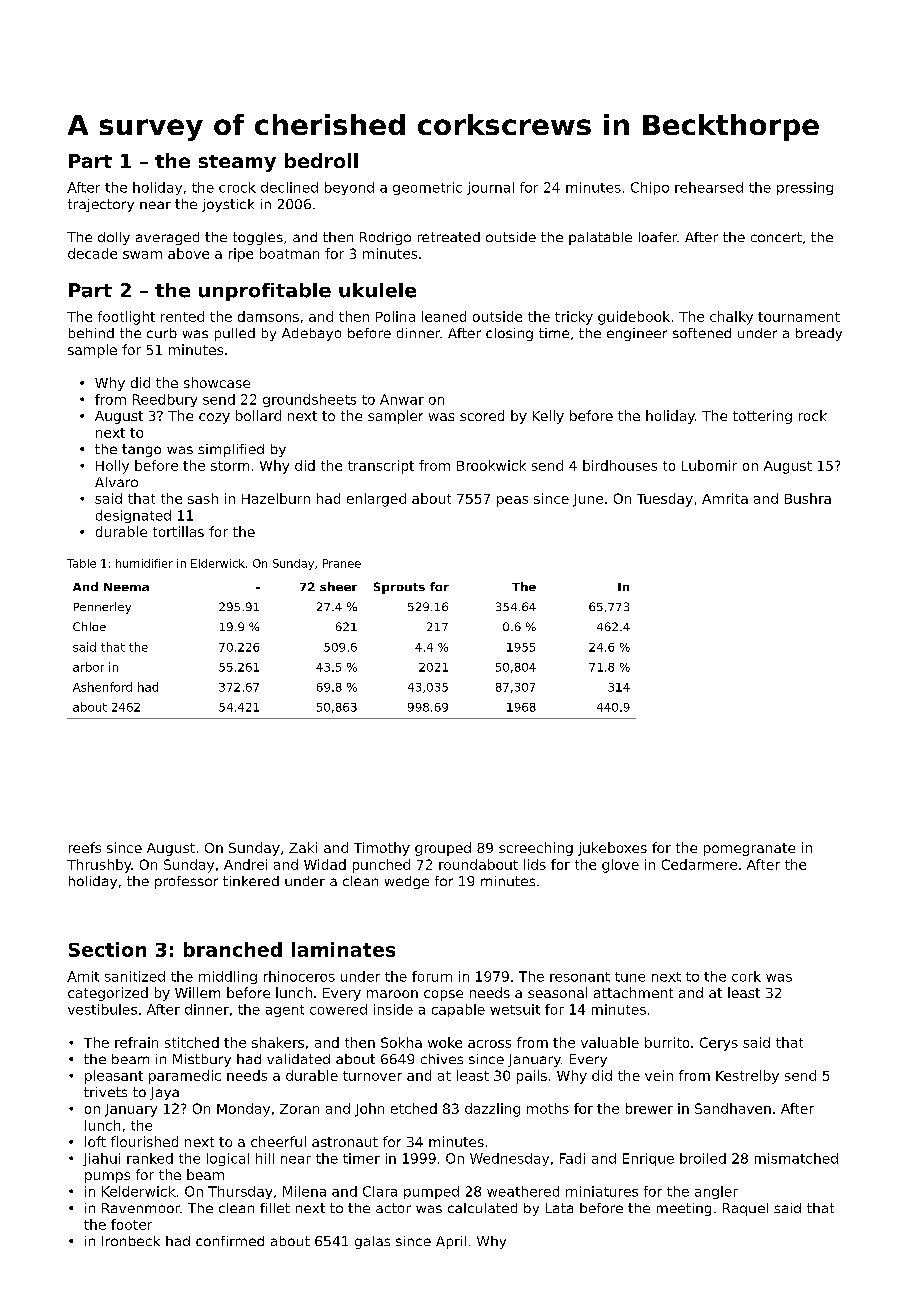  I want to click on Tuesday, so click(665, 500).
